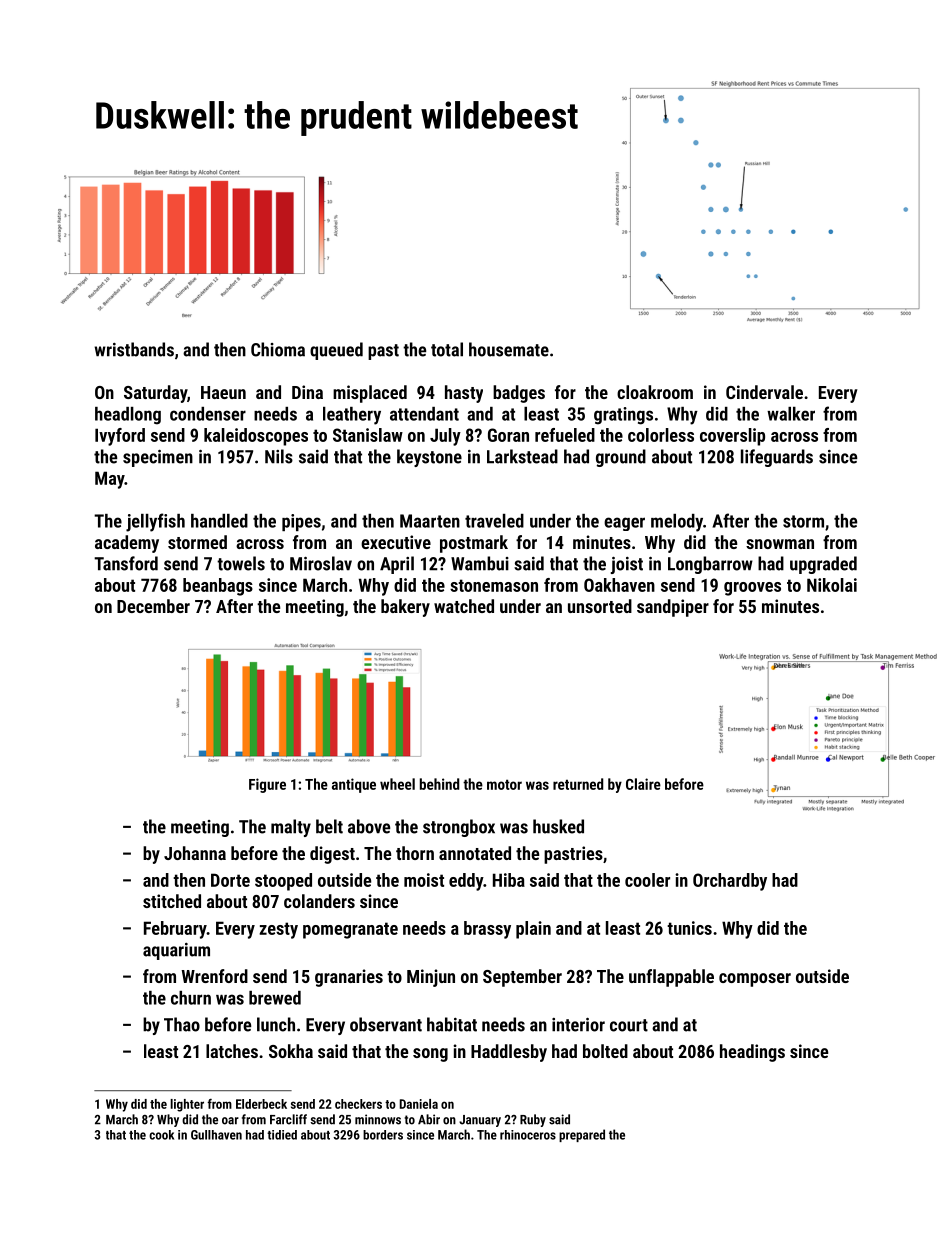 The image size is (952, 1233). What do you see at coordinates (447, 349) in the document?
I see `total` at bounding box center [447, 349].
